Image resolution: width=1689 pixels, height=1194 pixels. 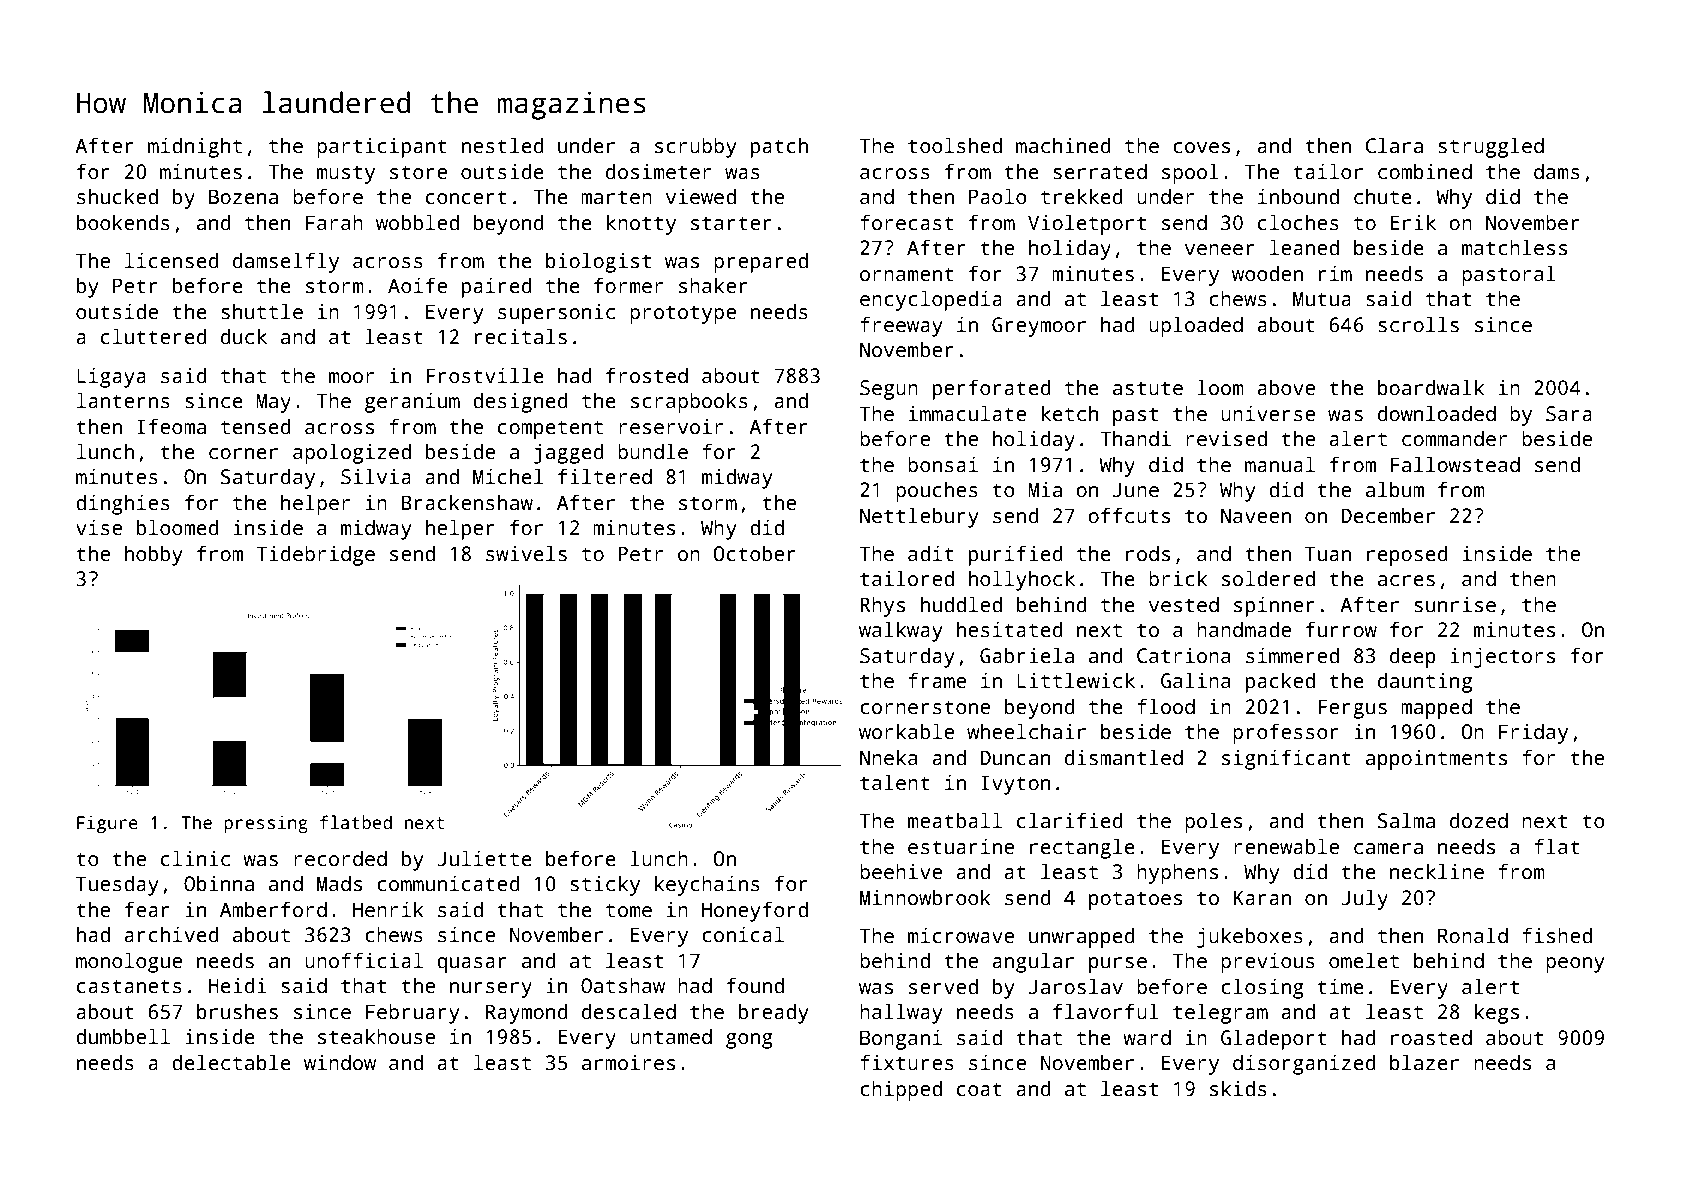 I want to click on Oatshaw, so click(x=623, y=985).
